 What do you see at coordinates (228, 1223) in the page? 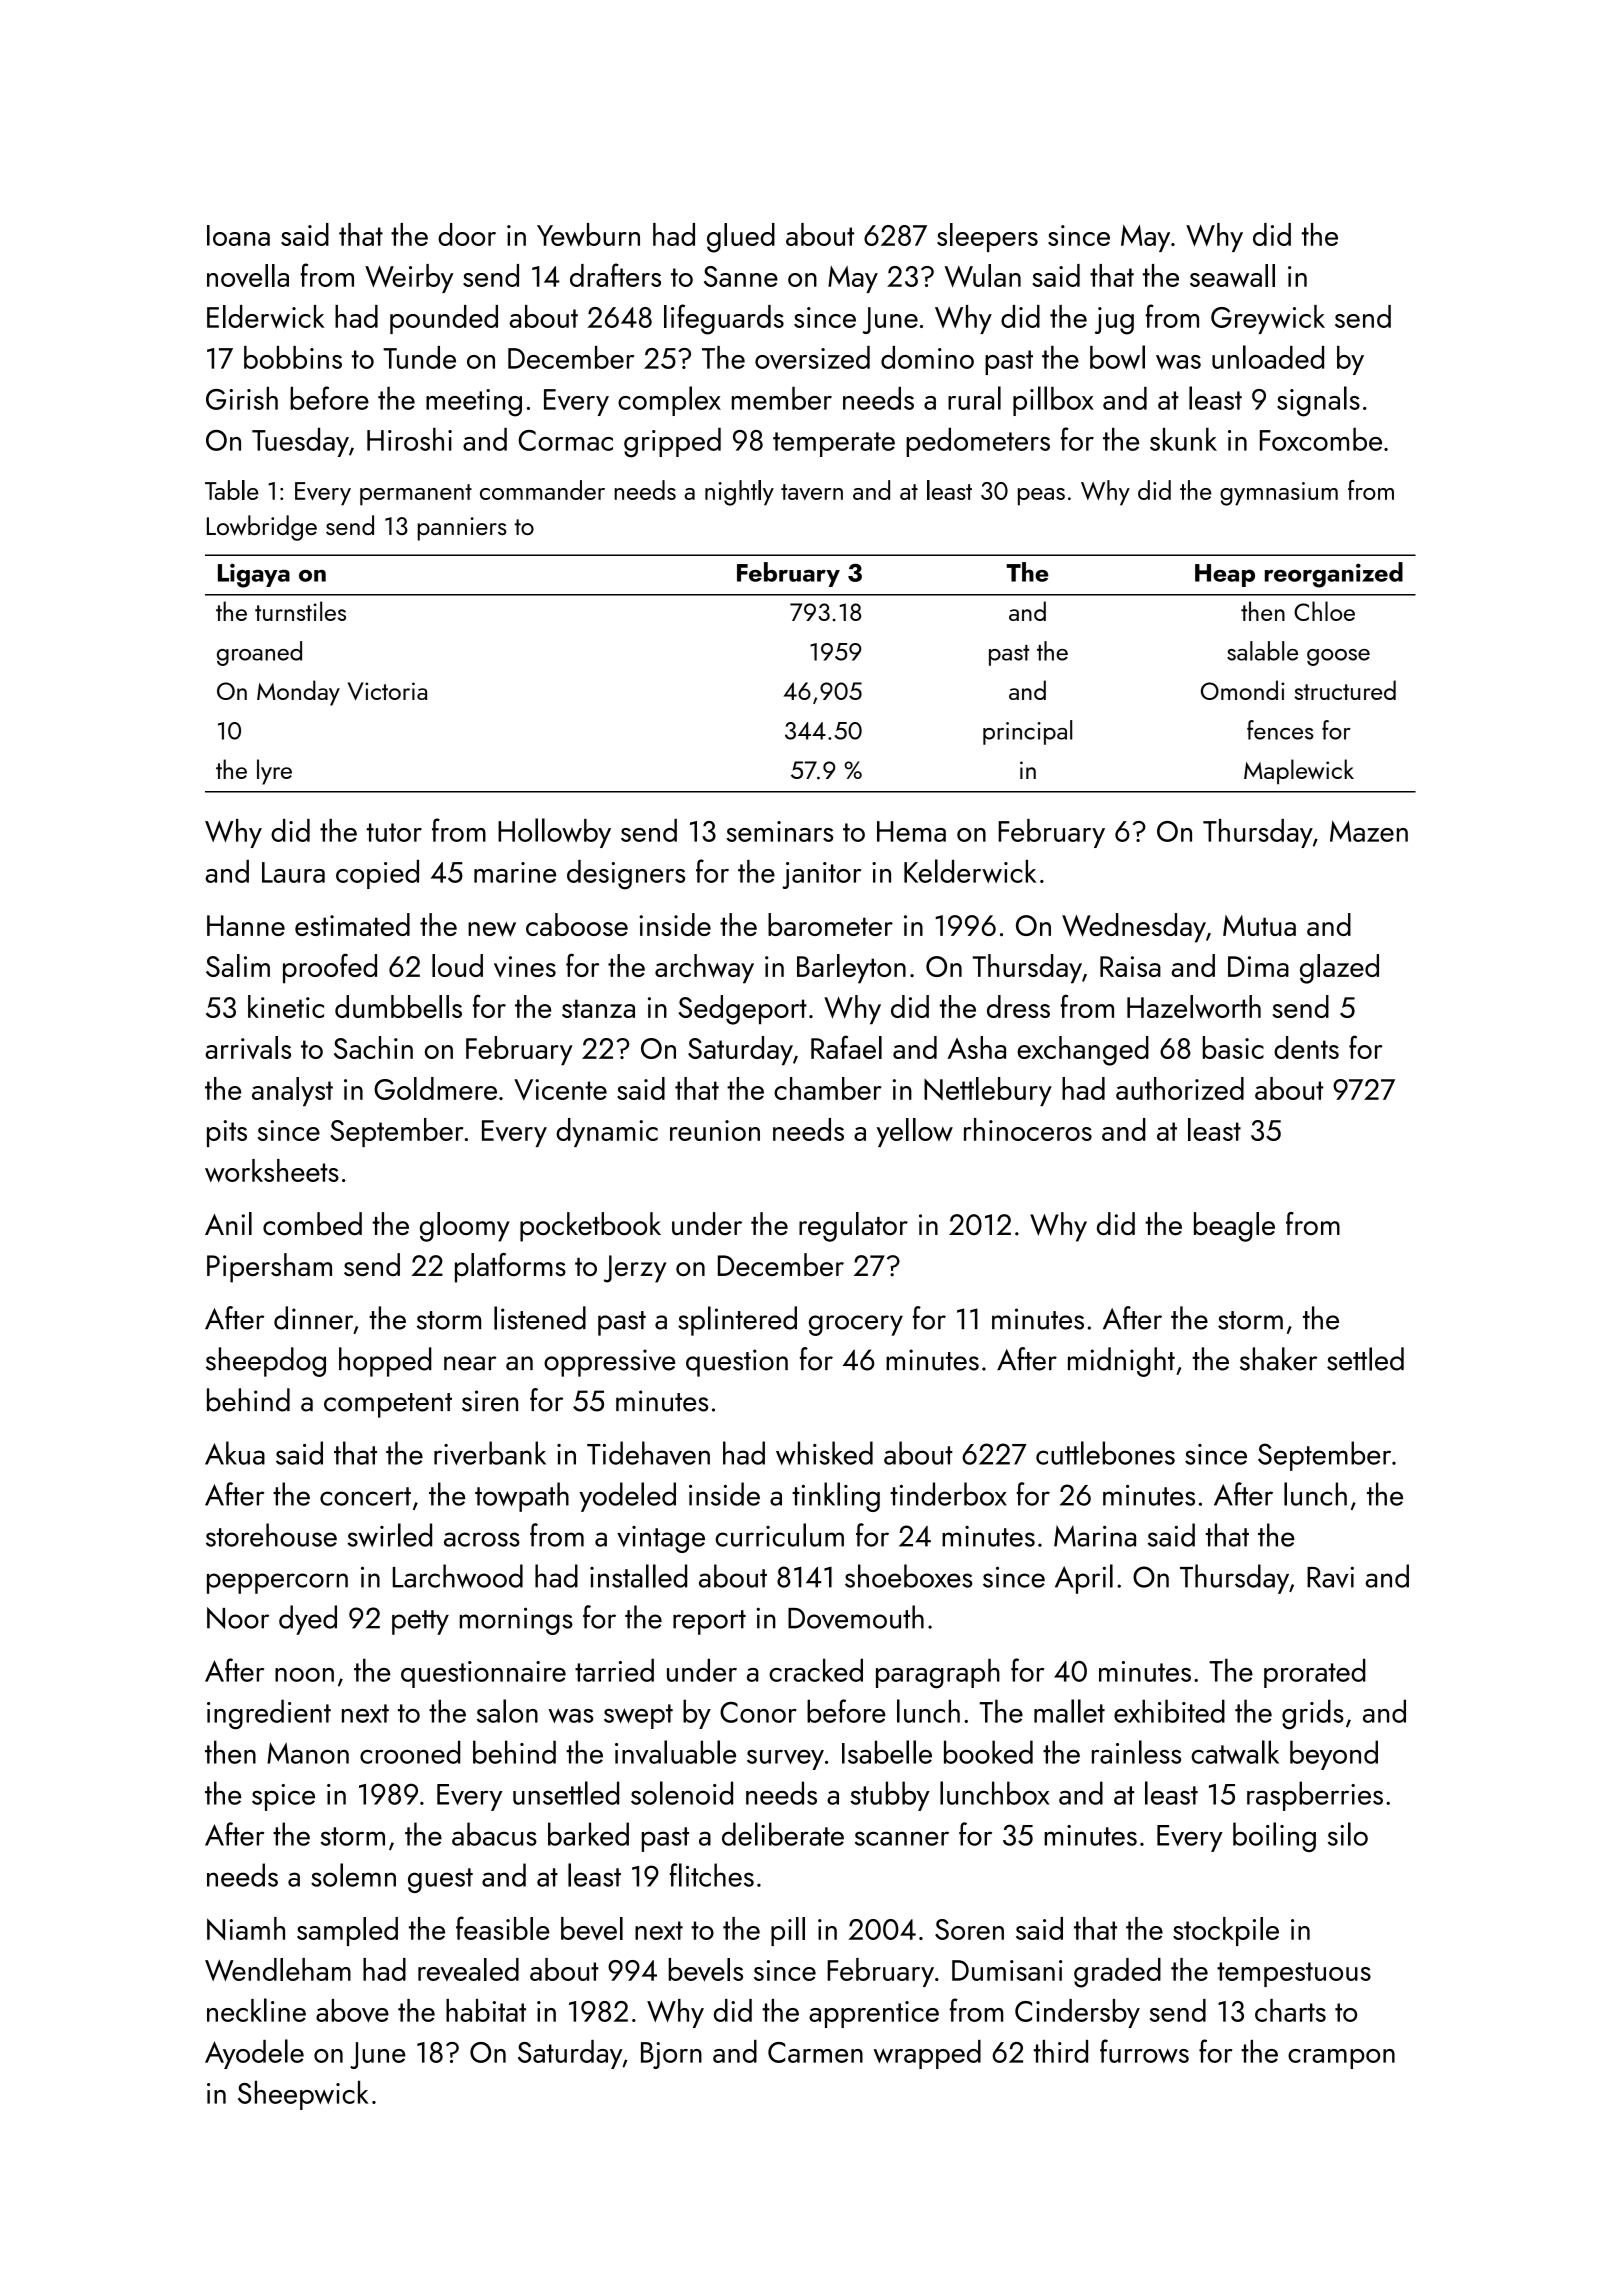
I see `Anil` at bounding box center [228, 1223].
